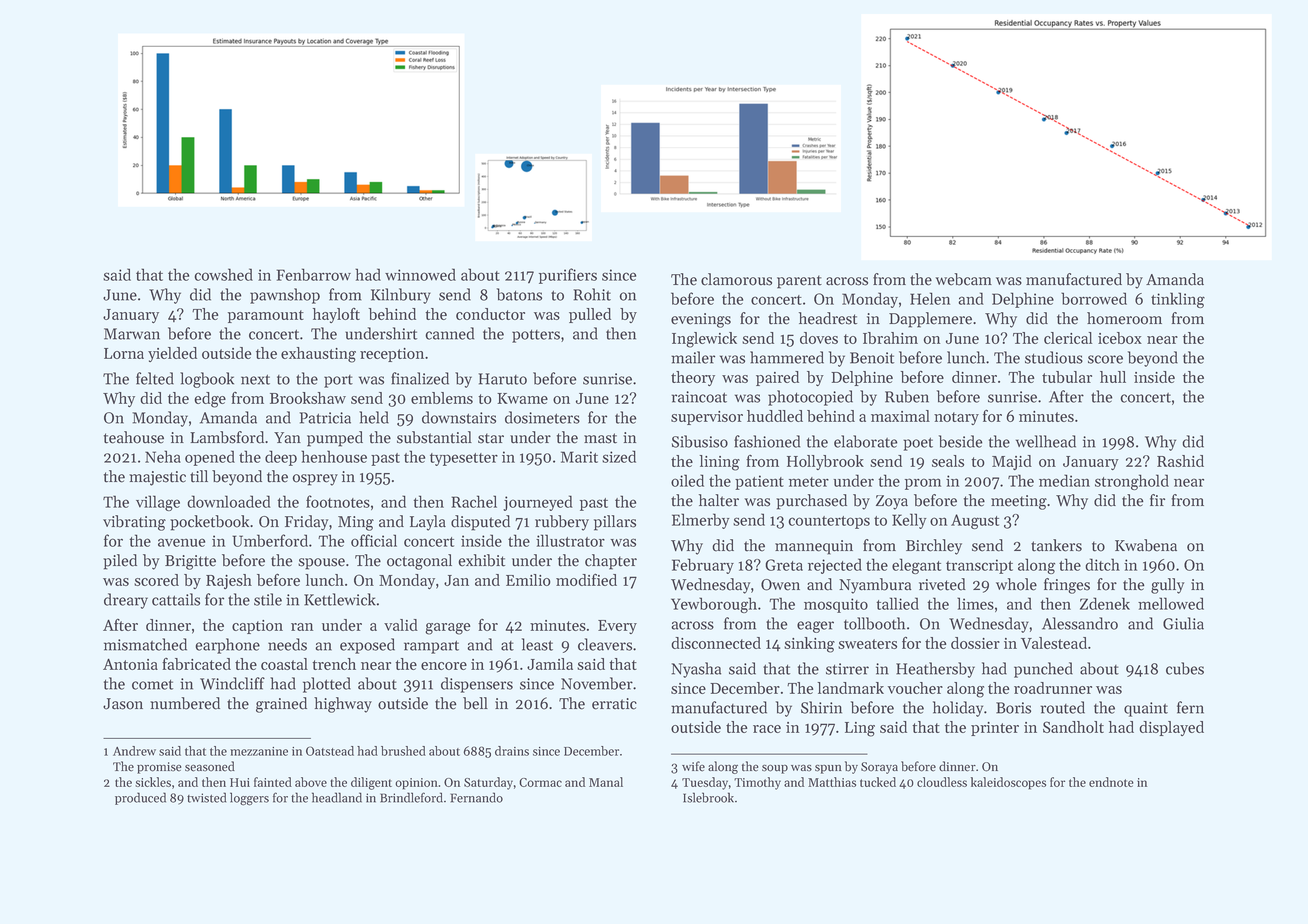 The image size is (1308, 924). I want to click on purifiers, so click(568, 276).
